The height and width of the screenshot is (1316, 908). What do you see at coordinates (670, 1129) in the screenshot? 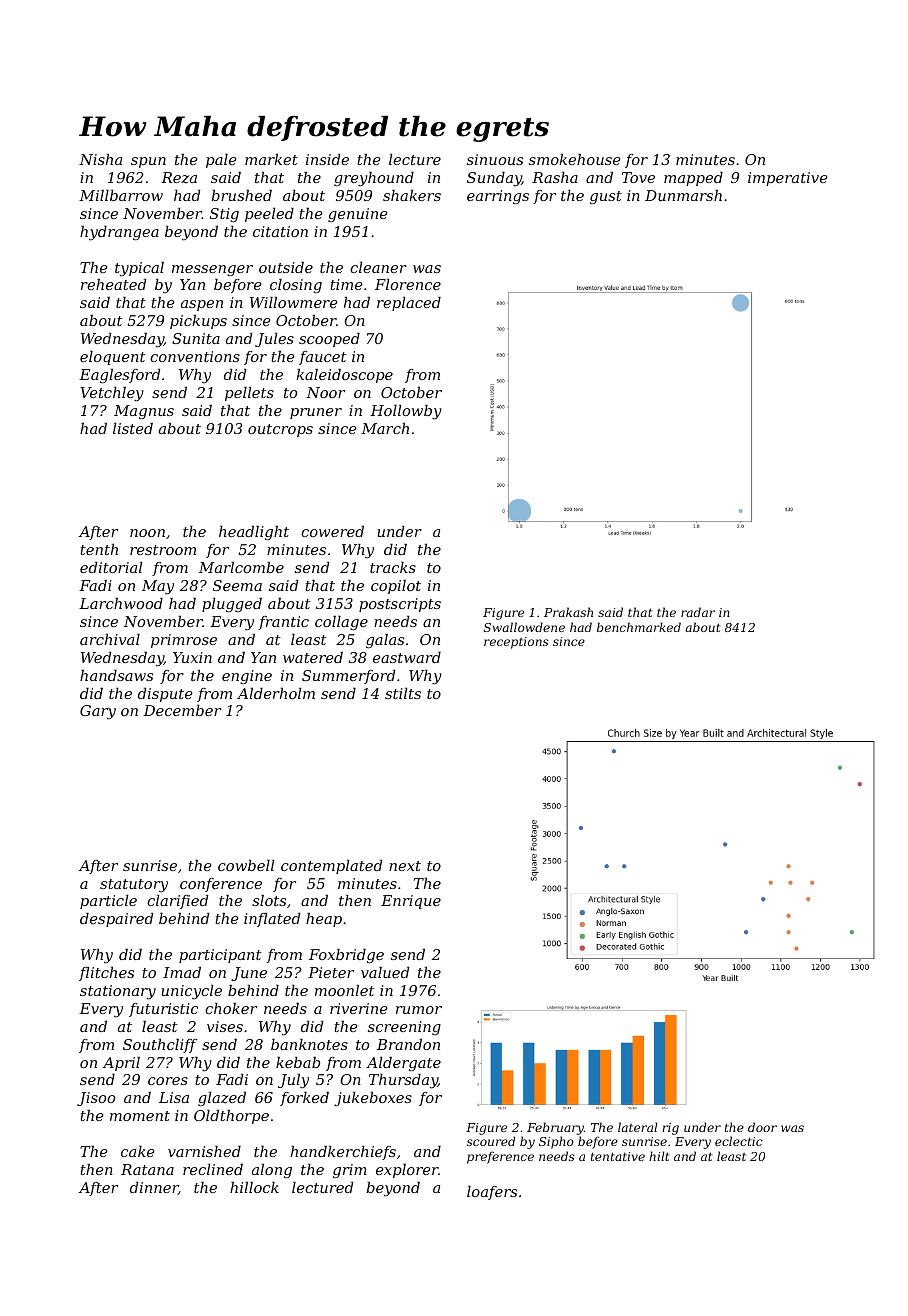
I see `rig` at bounding box center [670, 1129].
